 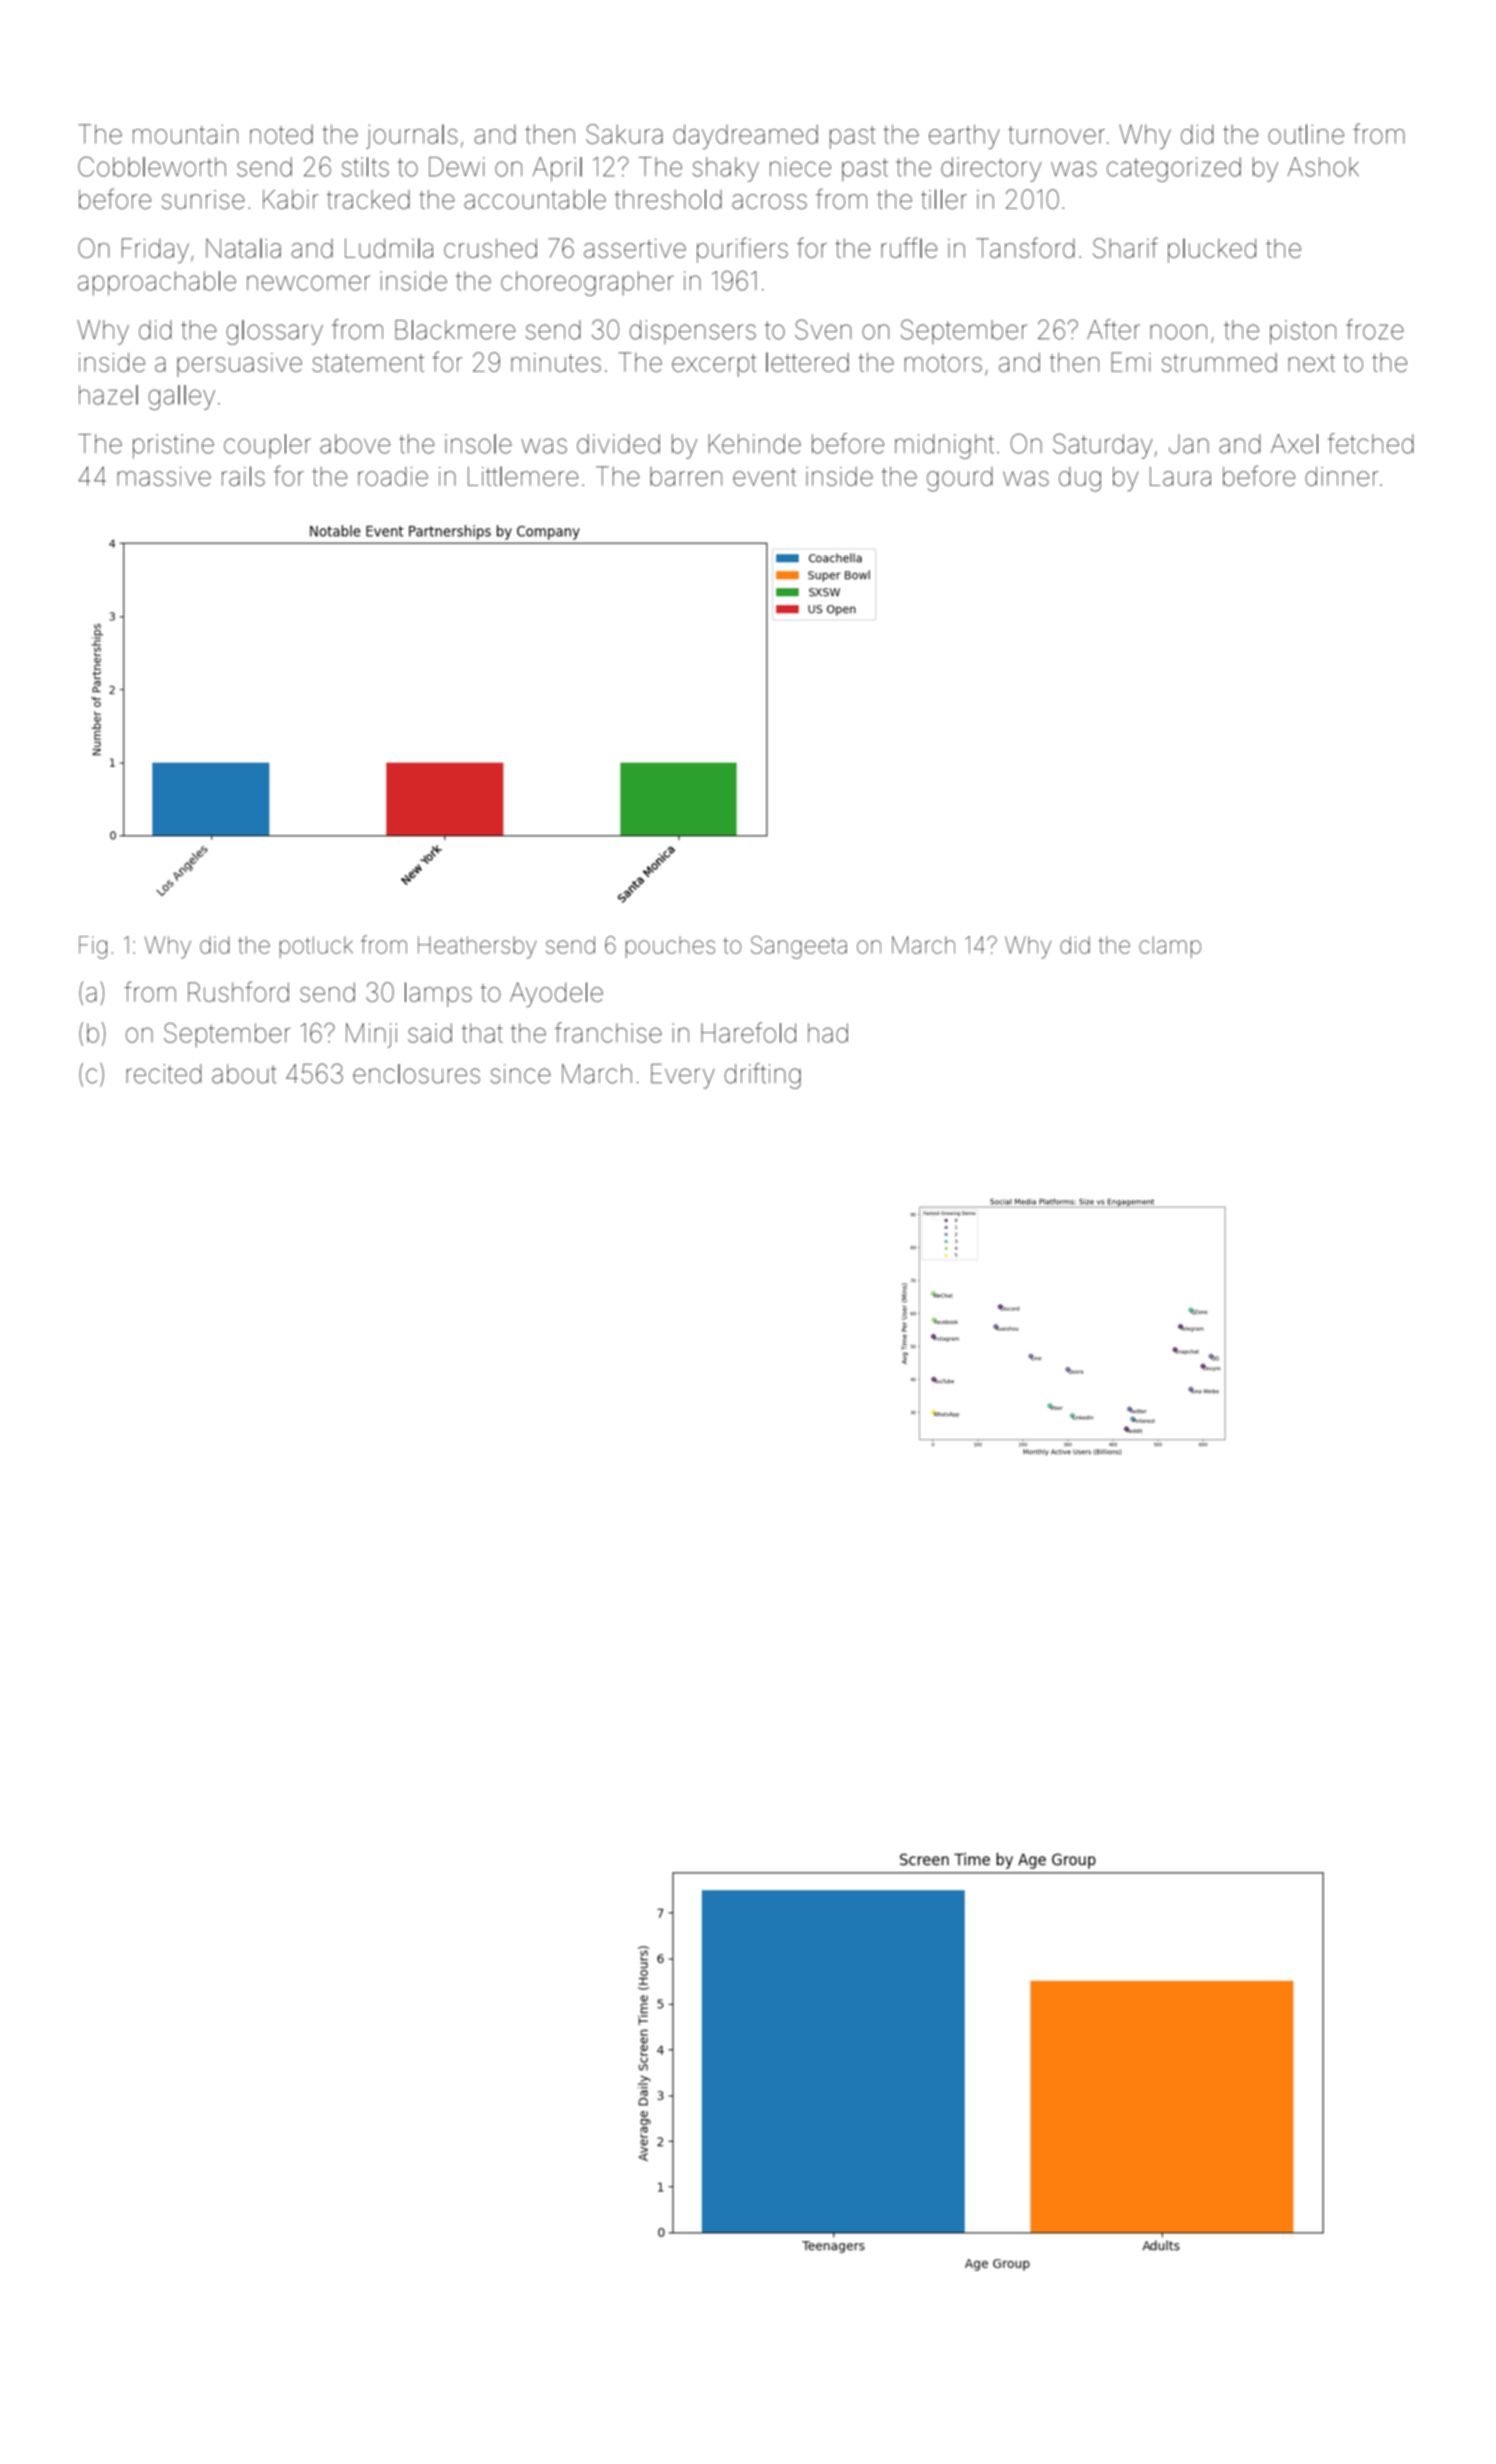 I want to click on lamps, so click(x=438, y=994).
